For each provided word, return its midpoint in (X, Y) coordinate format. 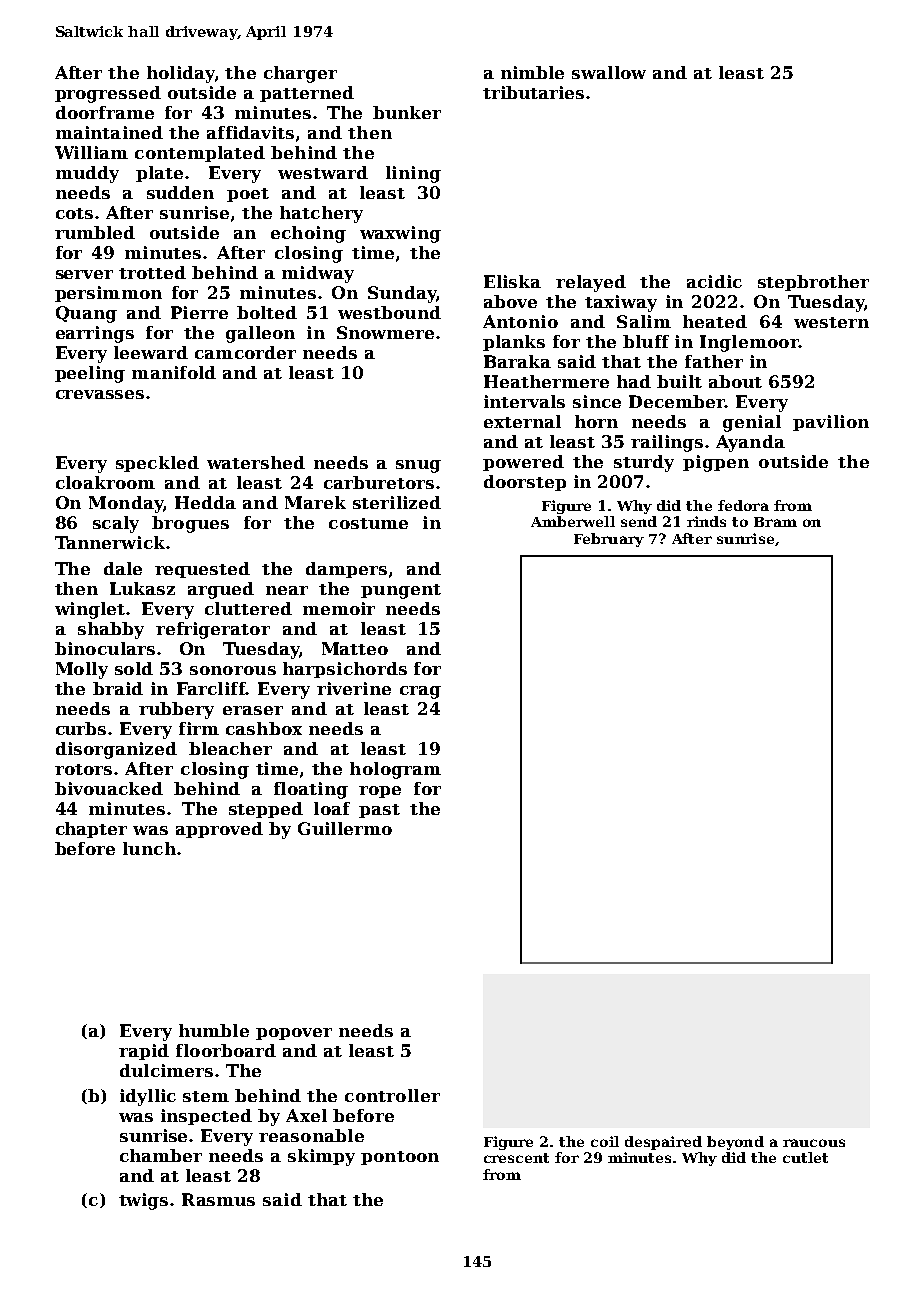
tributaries (533, 92)
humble (214, 1030)
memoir (339, 608)
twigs (143, 1201)
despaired (663, 1143)
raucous (814, 1143)
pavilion (831, 423)
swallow (609, 72)
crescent (516, 1158)
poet (248, 195)
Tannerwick (110, 542)
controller (392, 1095)
